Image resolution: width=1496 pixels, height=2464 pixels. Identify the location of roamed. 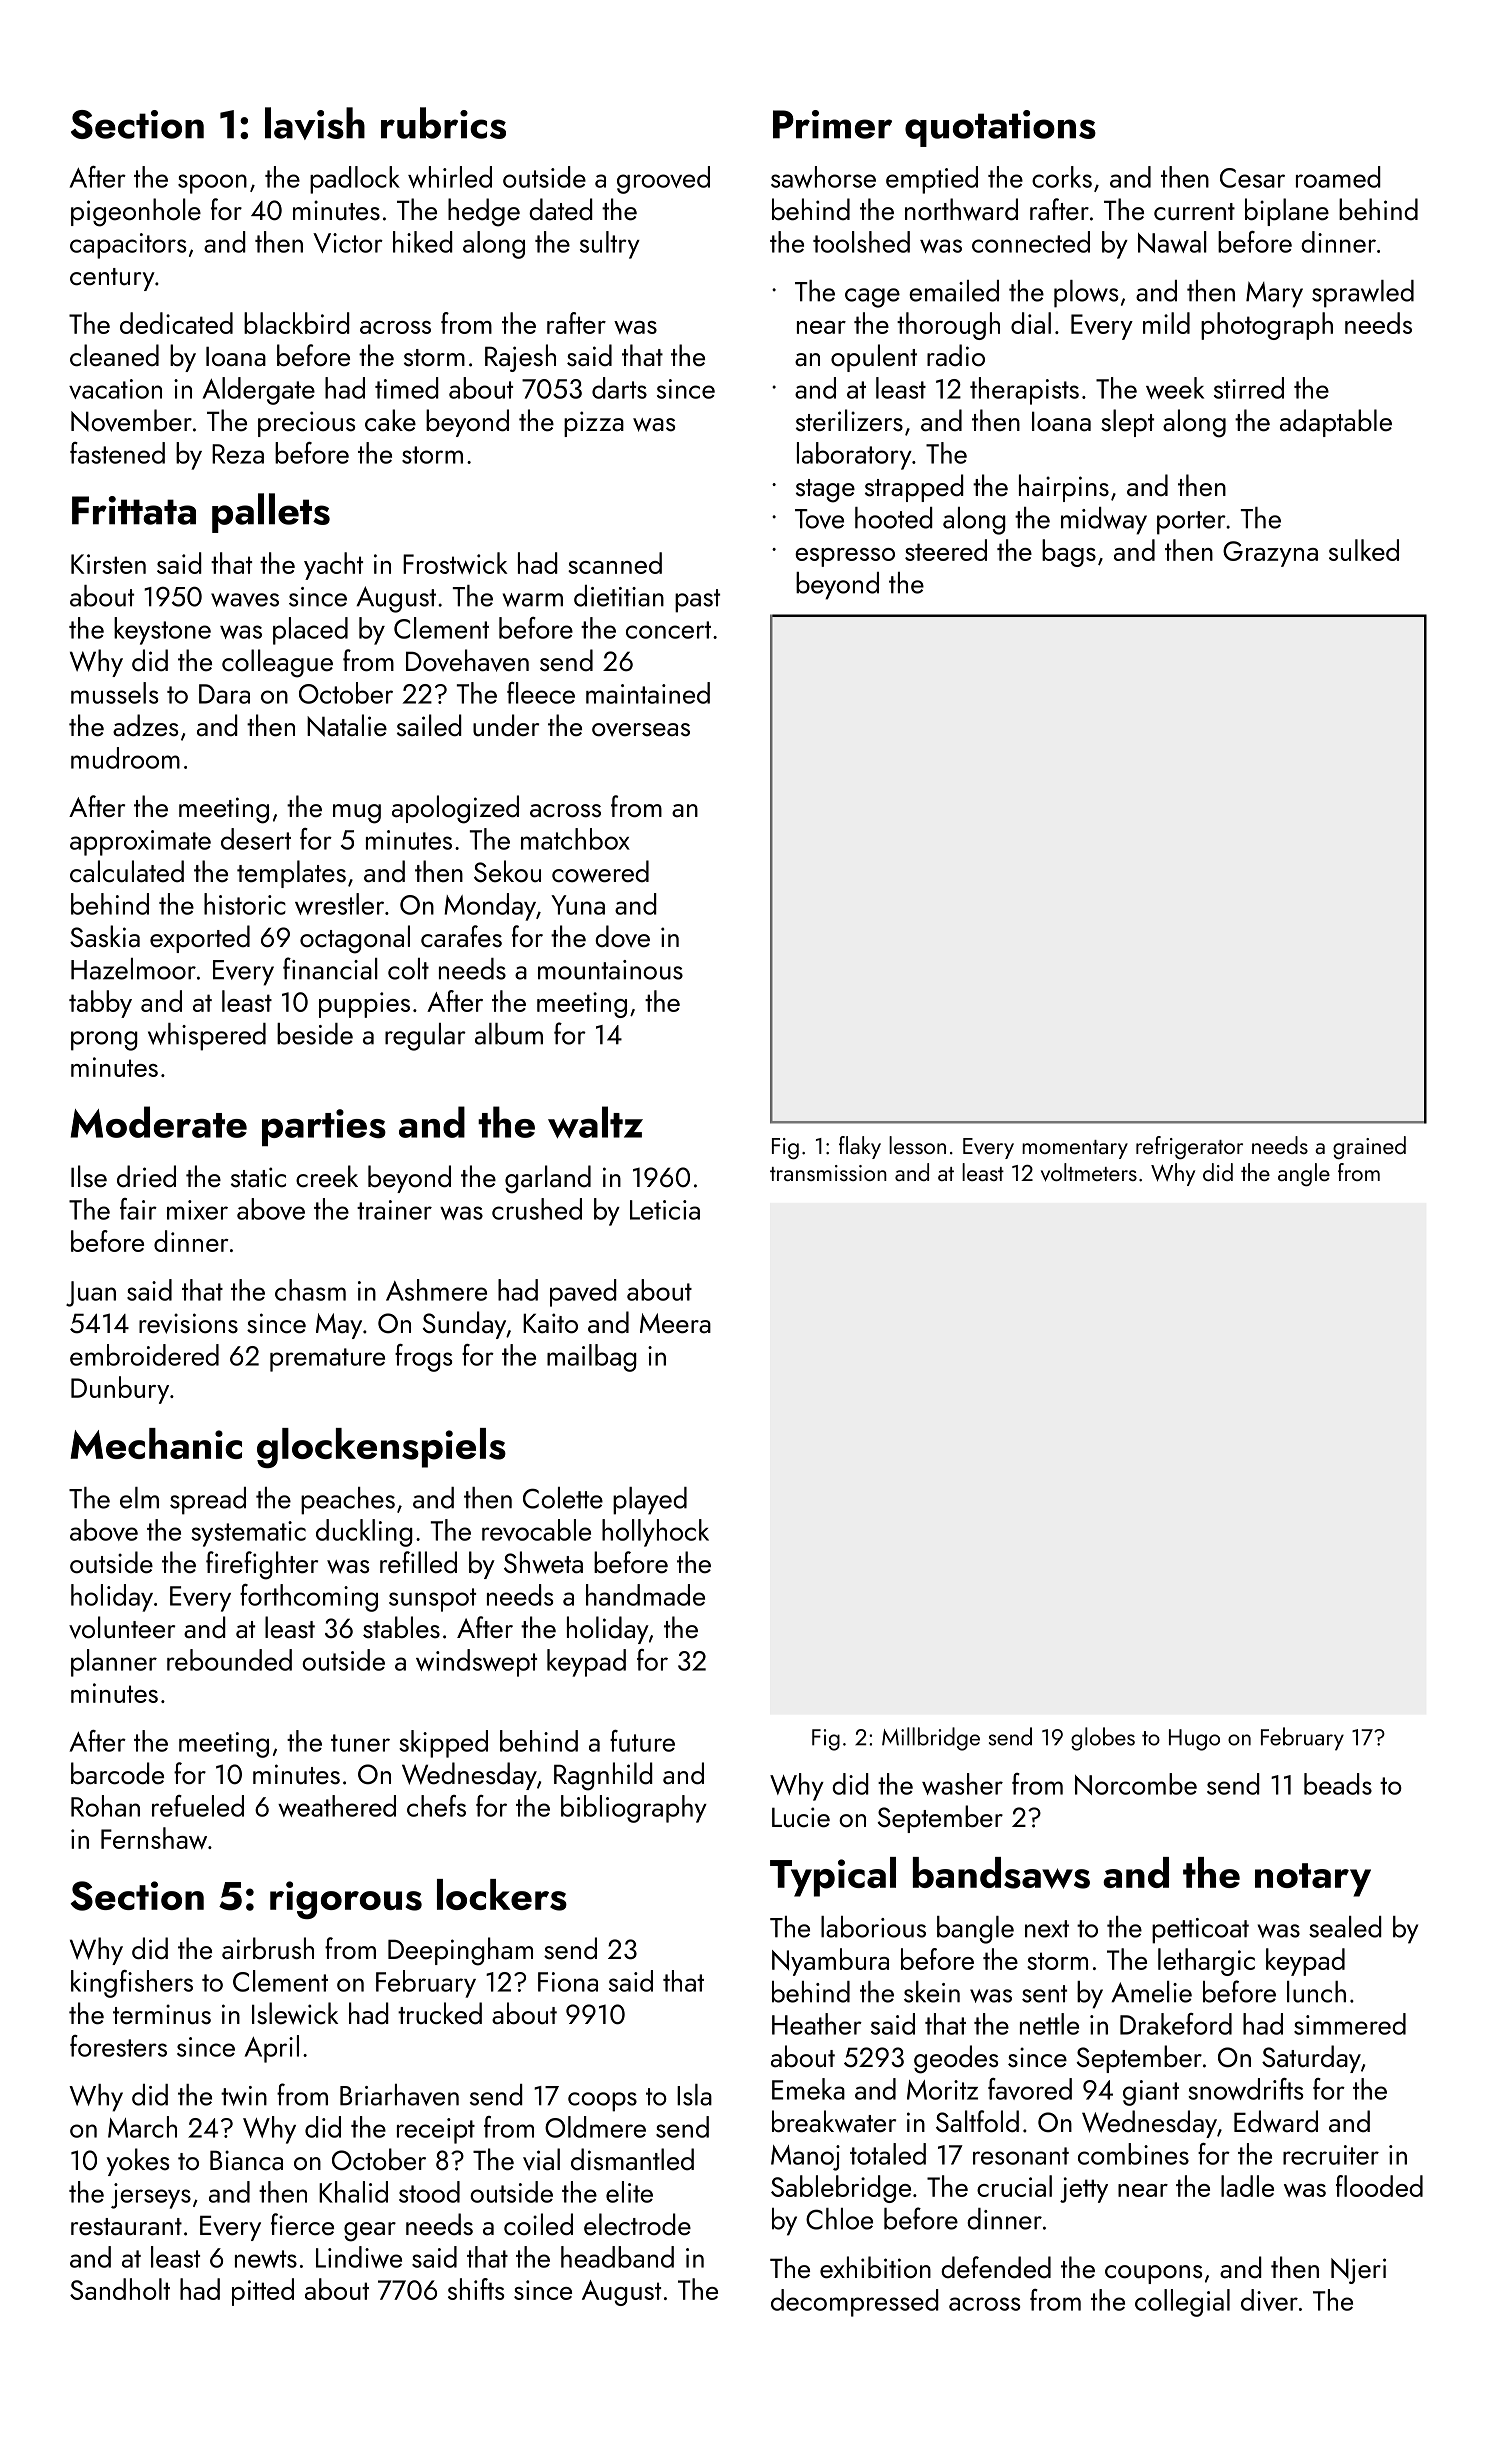
(1338, 177).
